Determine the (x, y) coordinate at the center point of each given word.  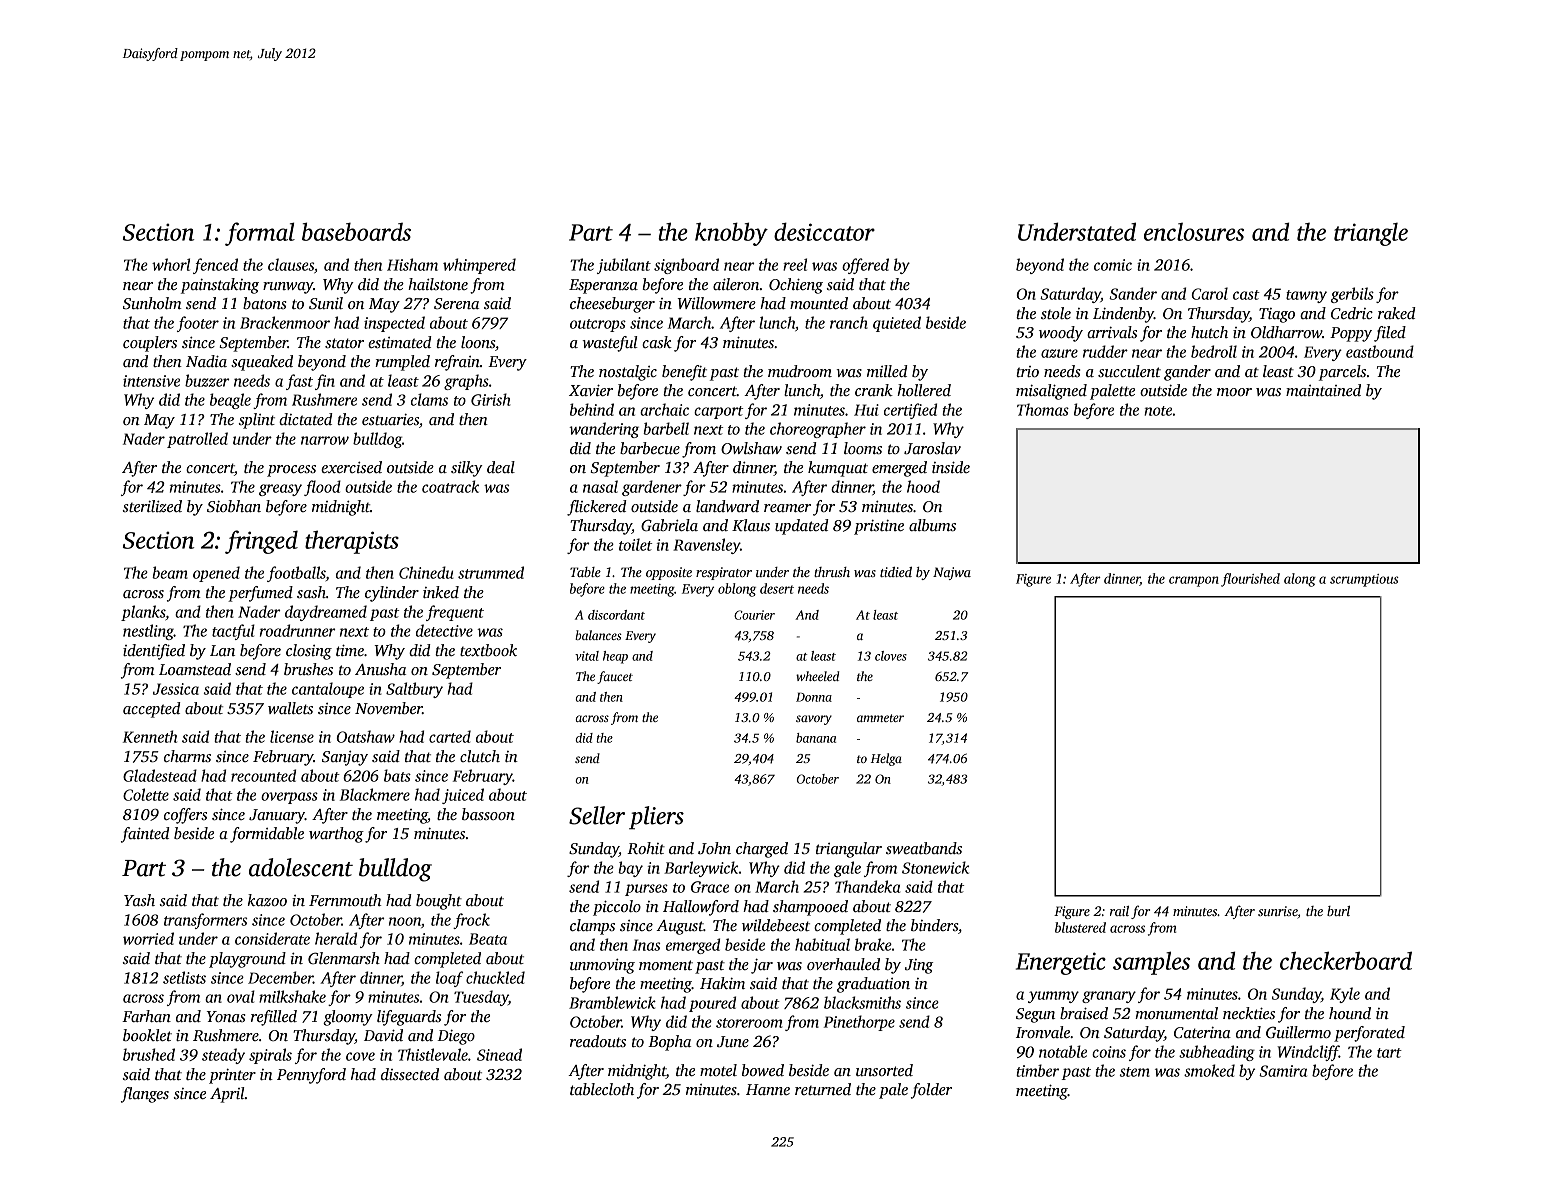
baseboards (356, 231)
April (227, 1095)
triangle (1371, 234)
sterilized (152, 506)
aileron (736, 284)
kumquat (838, 469)
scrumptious (1364, 580)
